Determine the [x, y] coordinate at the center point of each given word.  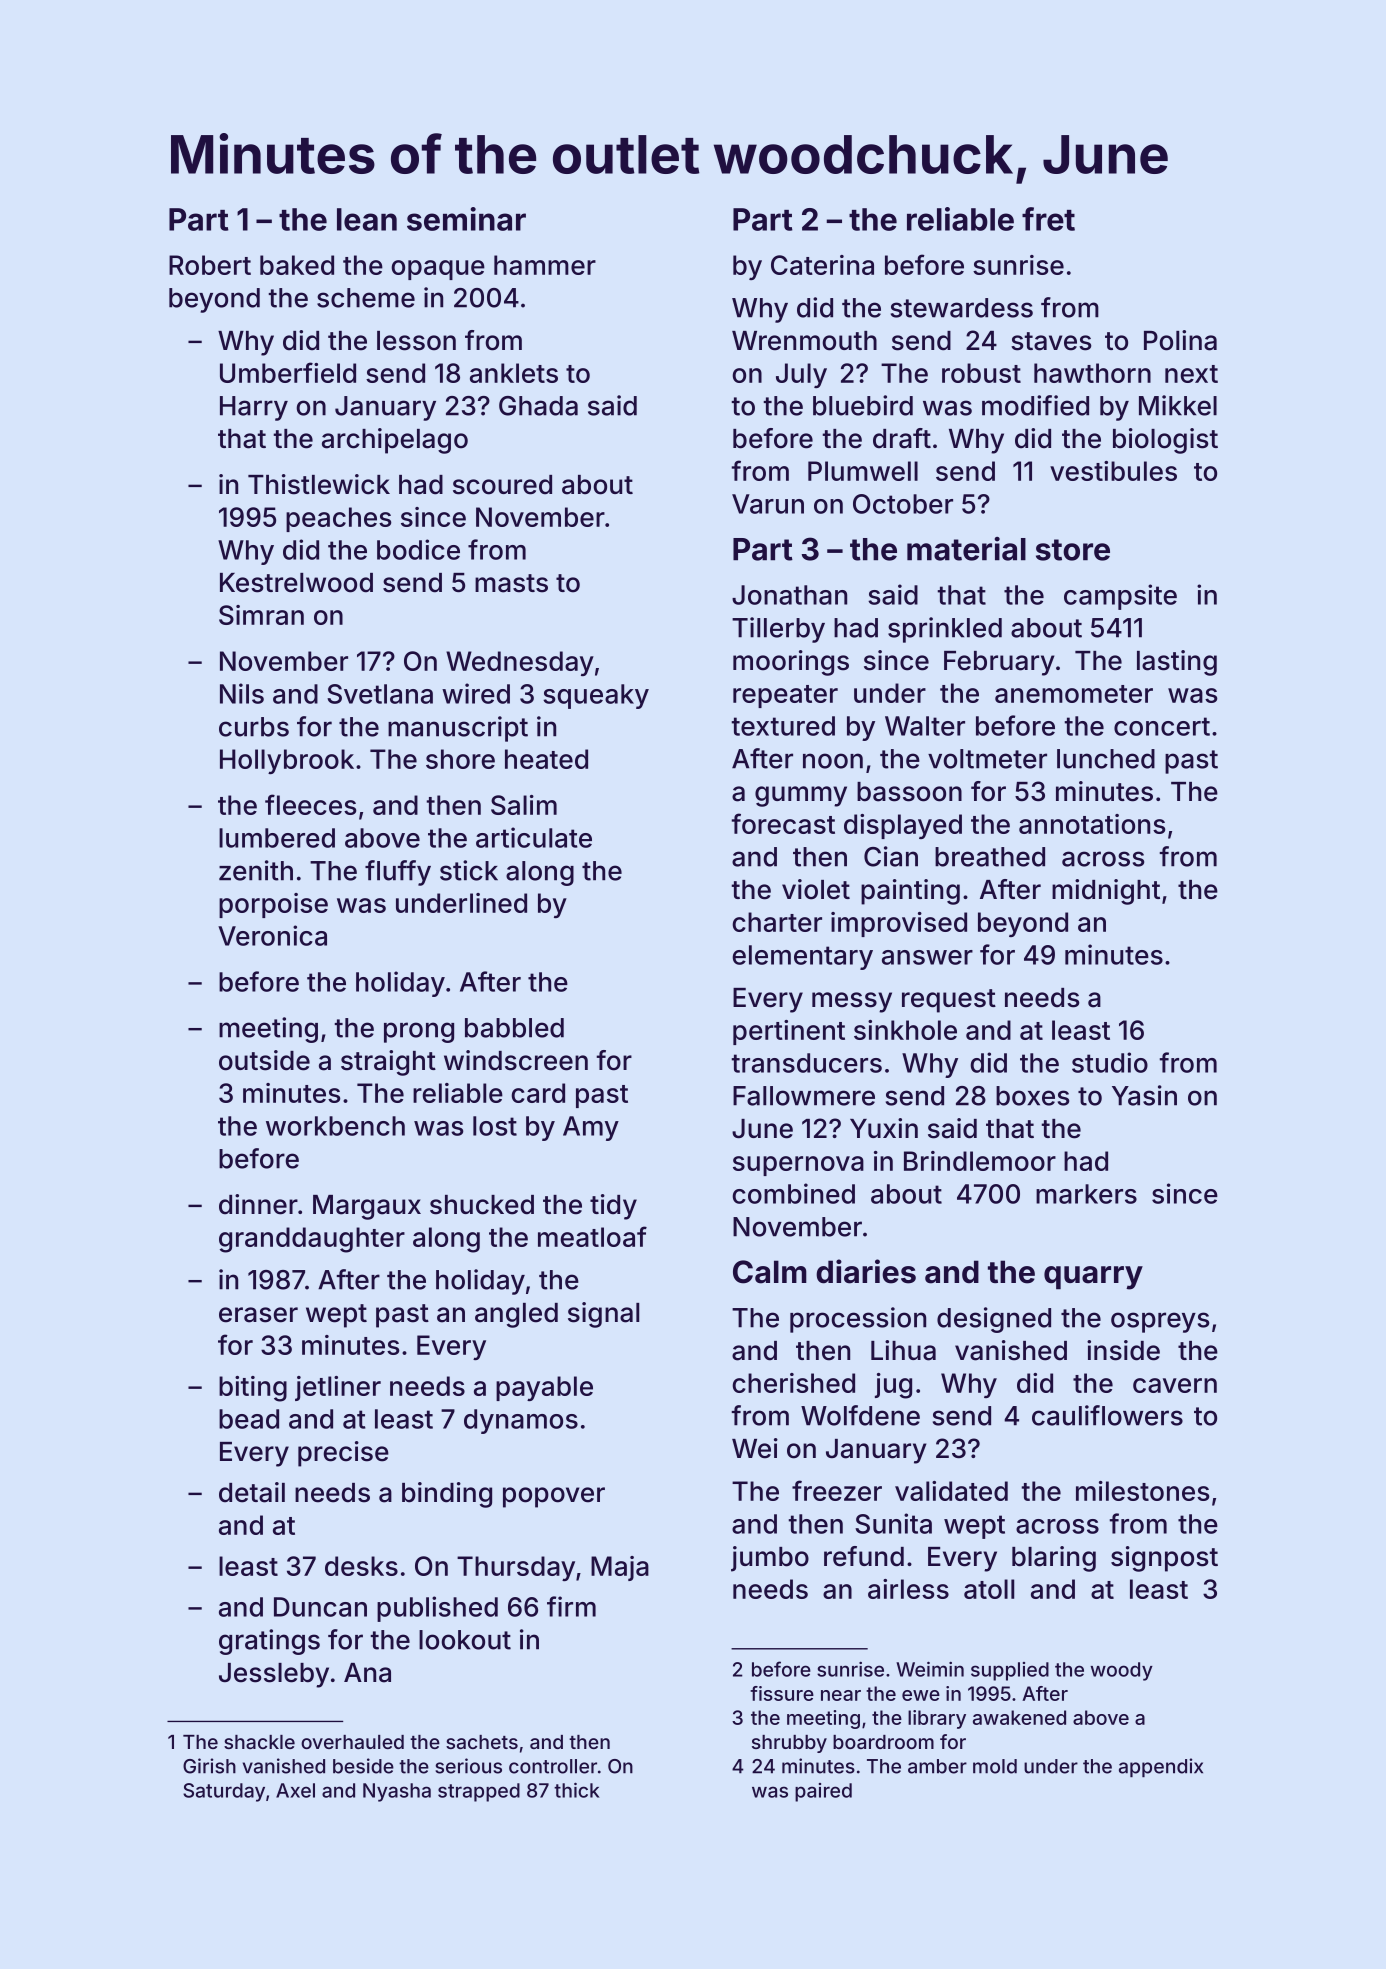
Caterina [822, 265]
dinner [258, 1204]
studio [1110, 1062]
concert [1162, 726]
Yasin [1144, 1095]
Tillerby [778, 630]
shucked [482, 1205]
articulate [534, 837]
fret [1048, 219]
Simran [261, 615]
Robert [210, 265]
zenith [256, 870]
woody [1121, 1671]
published [437, 1609]
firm [571, 1606]
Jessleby [274, 1675]
